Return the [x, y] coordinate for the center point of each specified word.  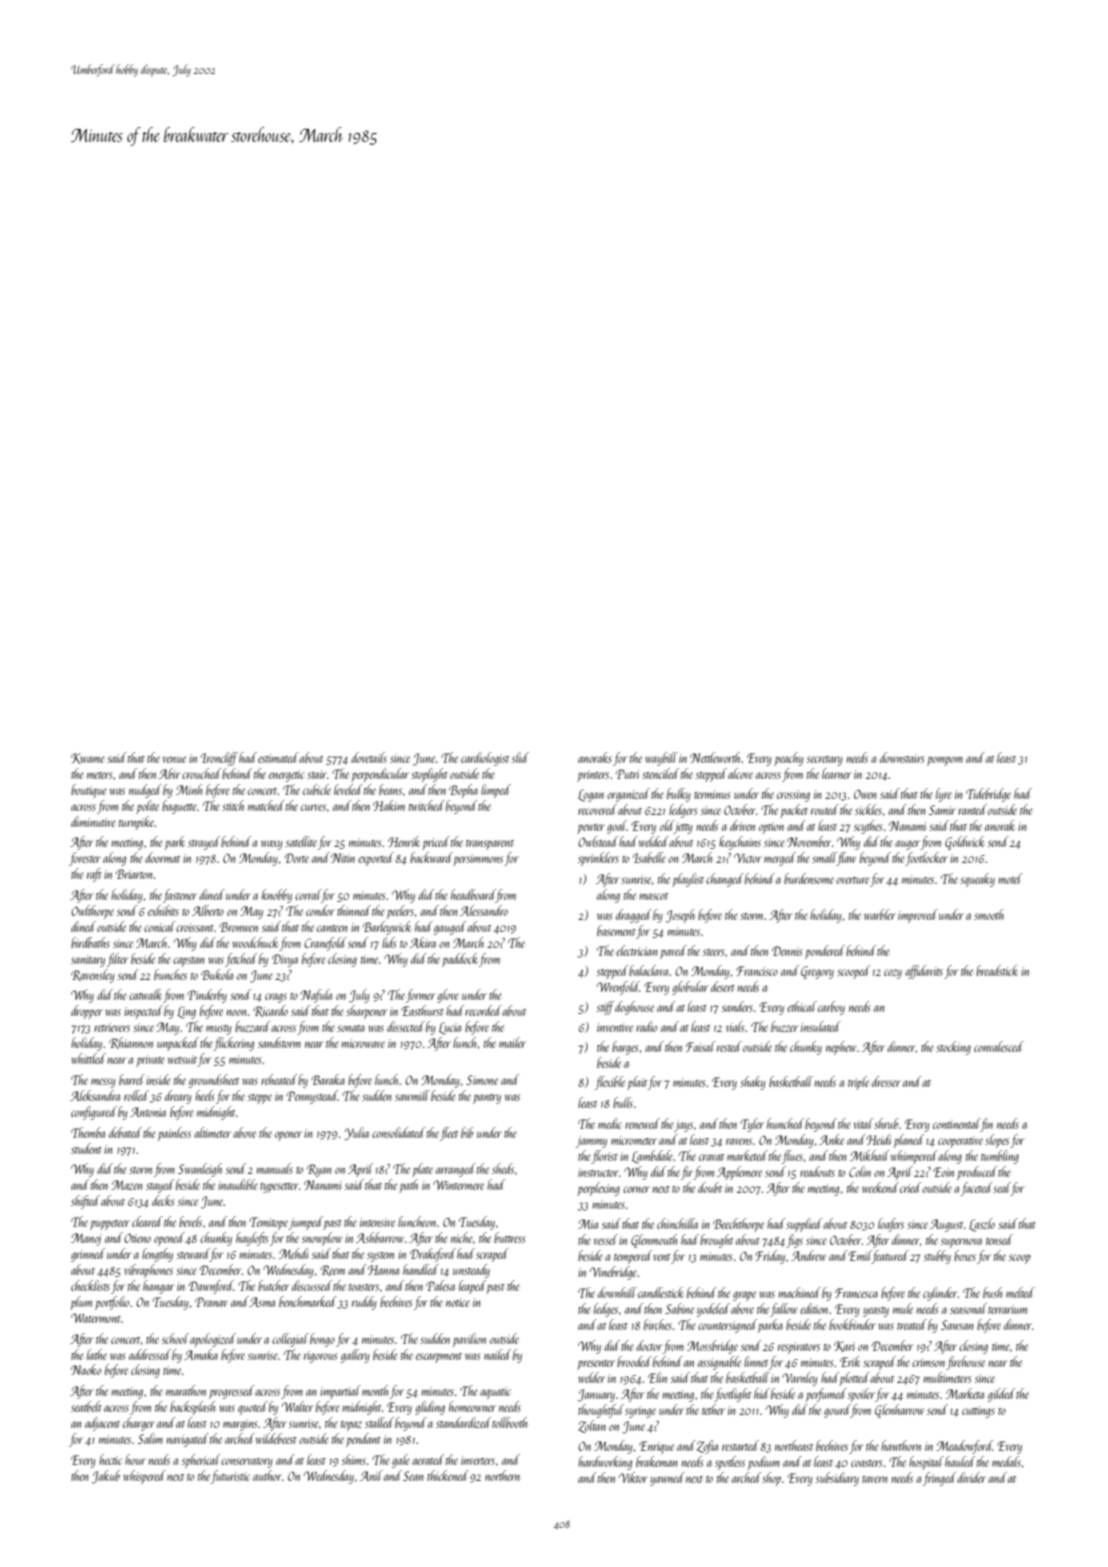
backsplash [192, 1408]
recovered [597, 809]
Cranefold [325, 944]
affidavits [924, 972]
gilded [1001, 1395]
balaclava [649, 970]
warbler [880, 914]
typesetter [279, 1188]
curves [313, 807]
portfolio [112, 1303]
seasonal [968, 1308]
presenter [596, 1365]
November [809, 841]
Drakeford [433, 1255]
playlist [688, 880]
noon [236, 1013]
